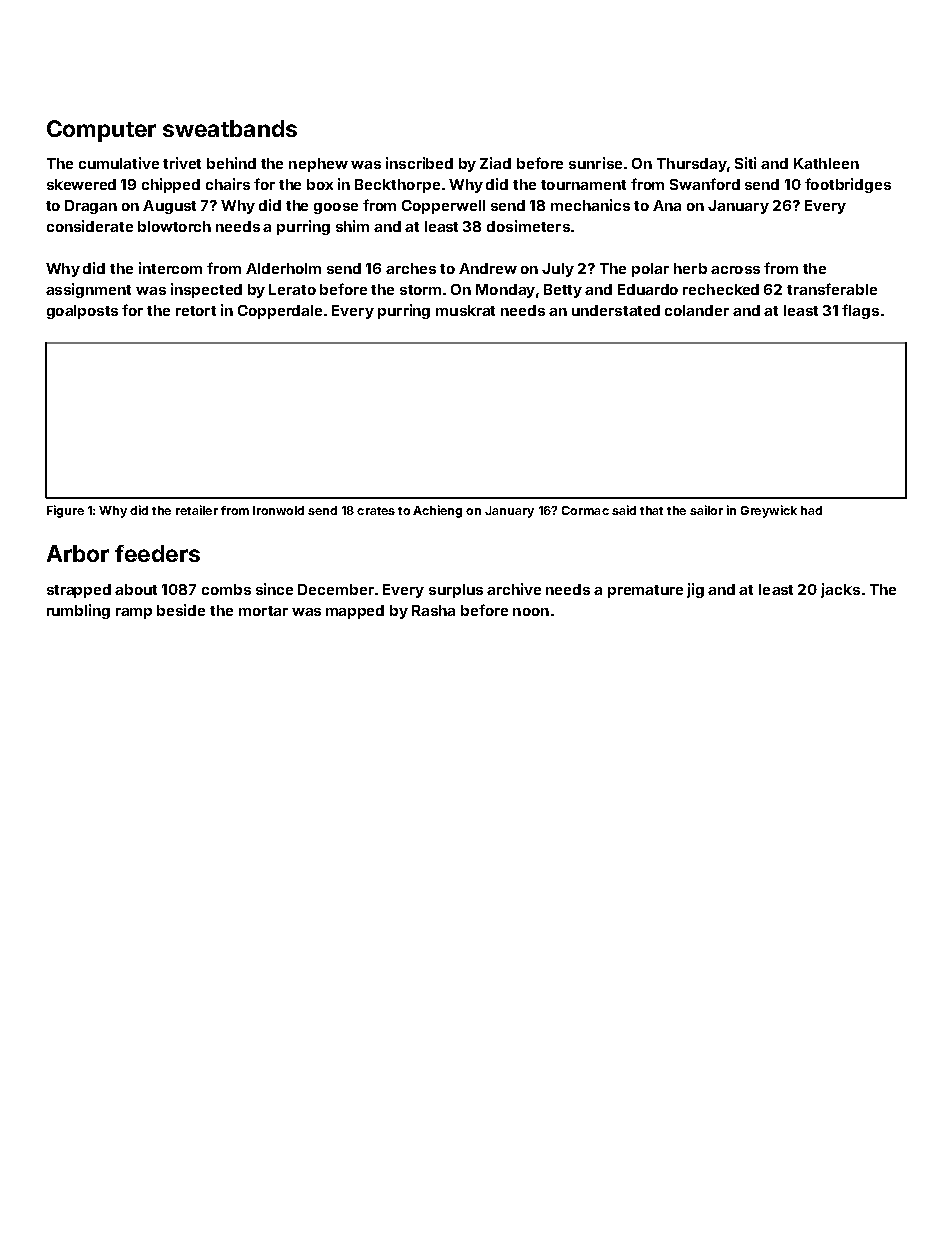 This image has width=952, height=1233. What do you see at coordinates (82, 312) in the image?
I see `goalposts` at bounding box center [82, 312].
